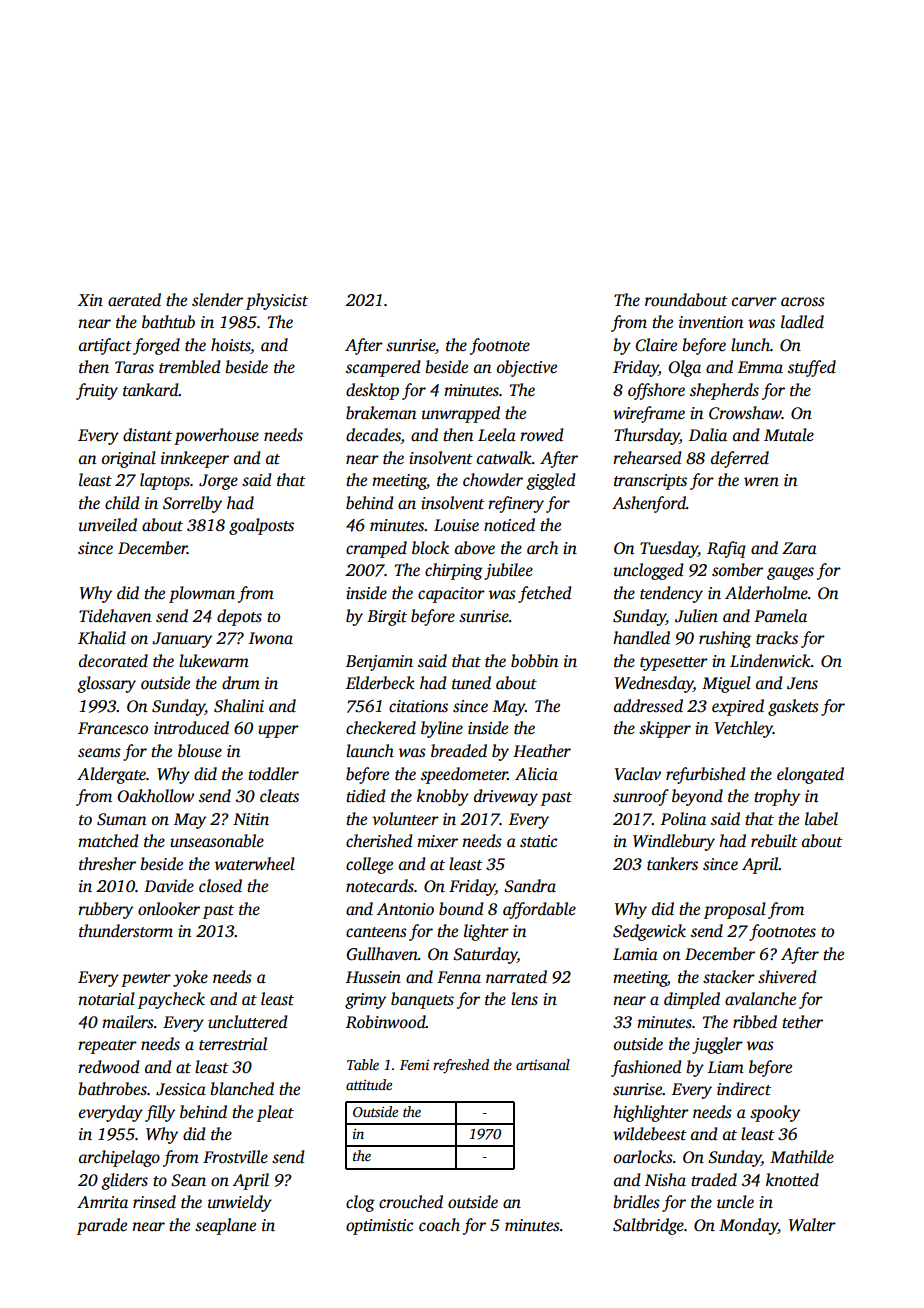 The height and width of the page is (1308, 924). I want to click on gliders, so click(124, 1181).
